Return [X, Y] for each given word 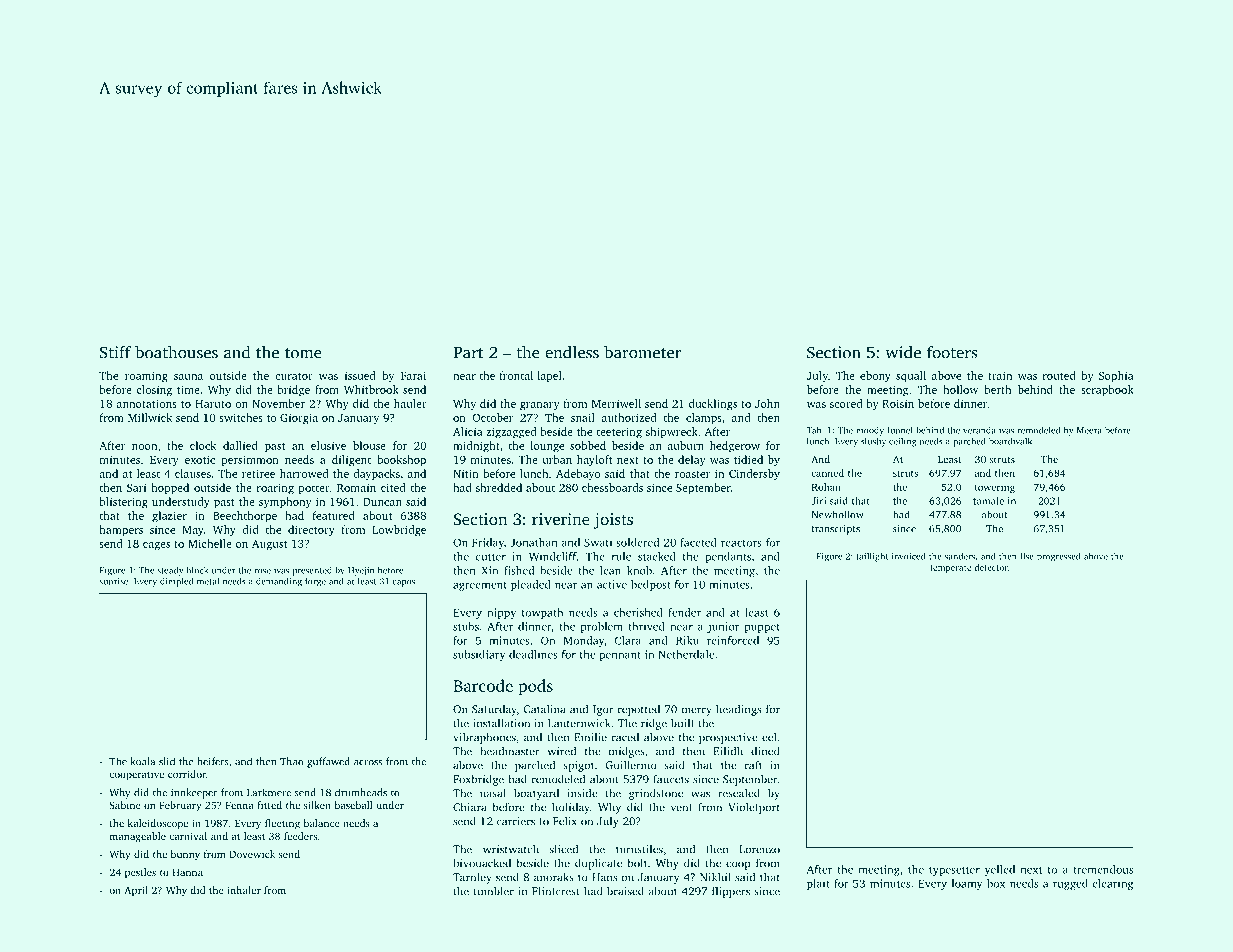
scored [846, 403]
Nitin [466, 473]
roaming [146, 377]
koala [143, 761]
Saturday [494, 710]
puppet [762, 628]
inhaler [244, 890]
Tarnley [472, 878]
